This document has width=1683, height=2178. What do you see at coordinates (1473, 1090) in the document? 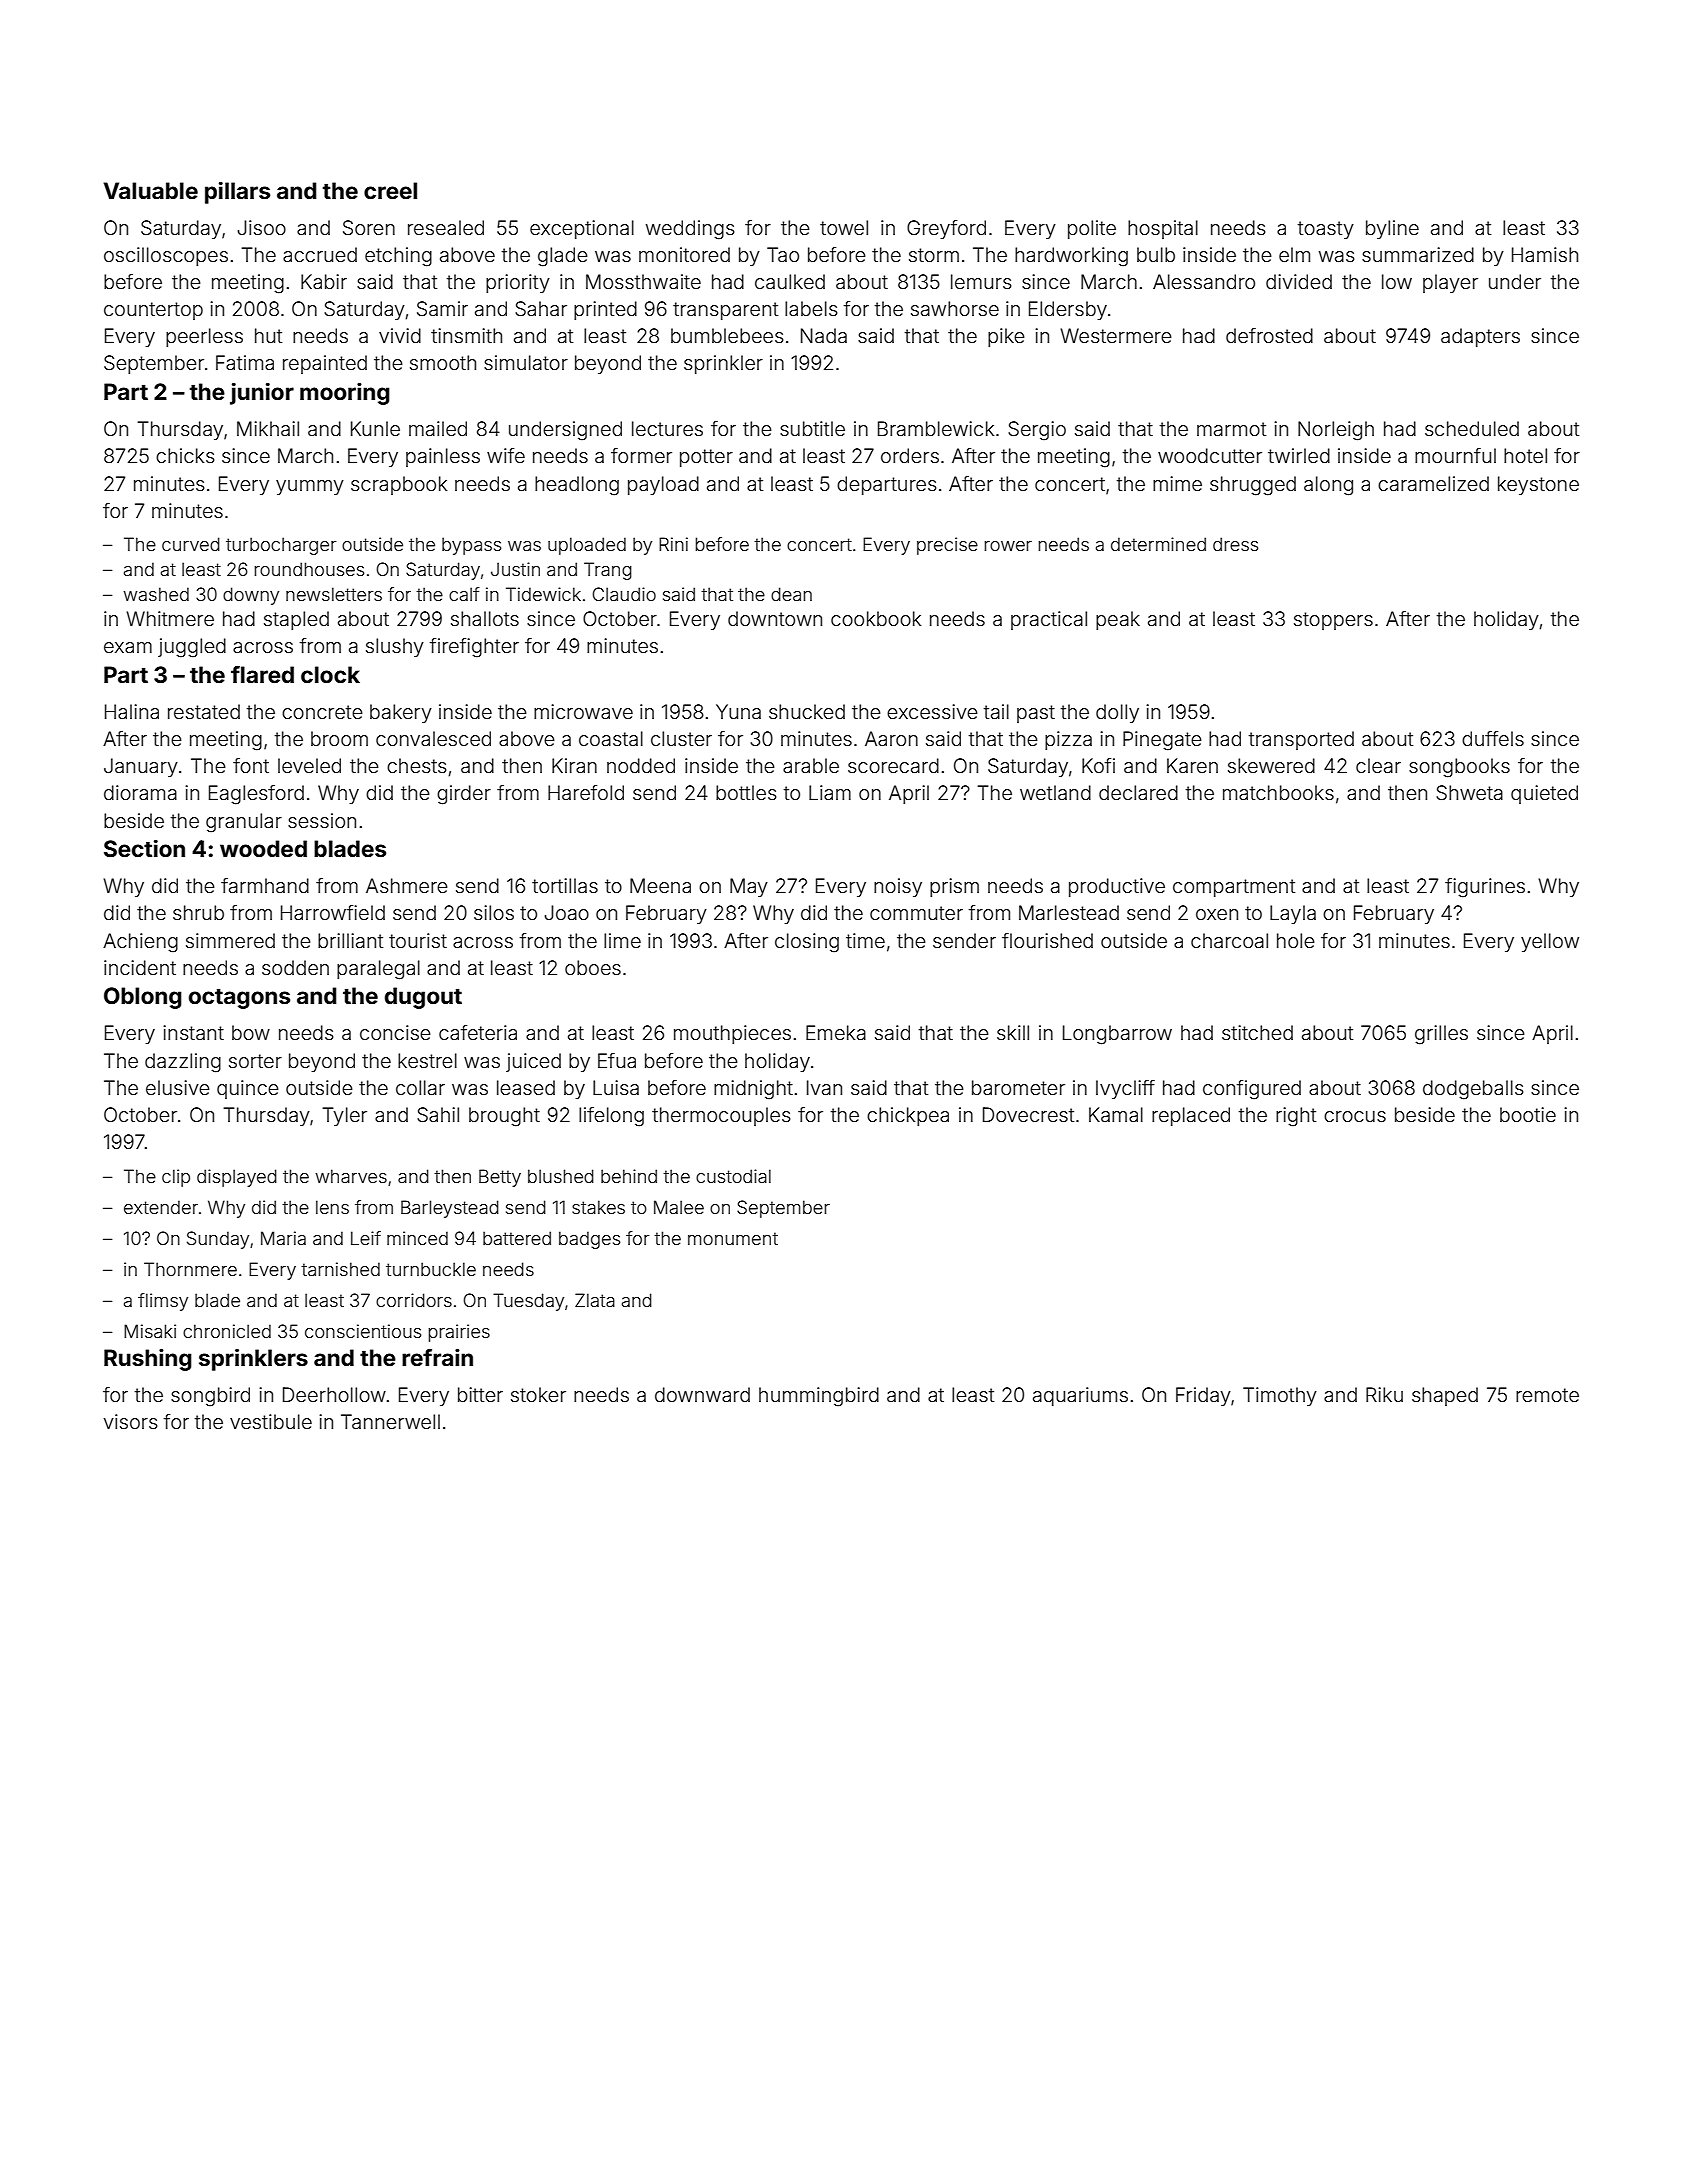
I see `dodgeballs` at bounding box center [1473, 1090].
